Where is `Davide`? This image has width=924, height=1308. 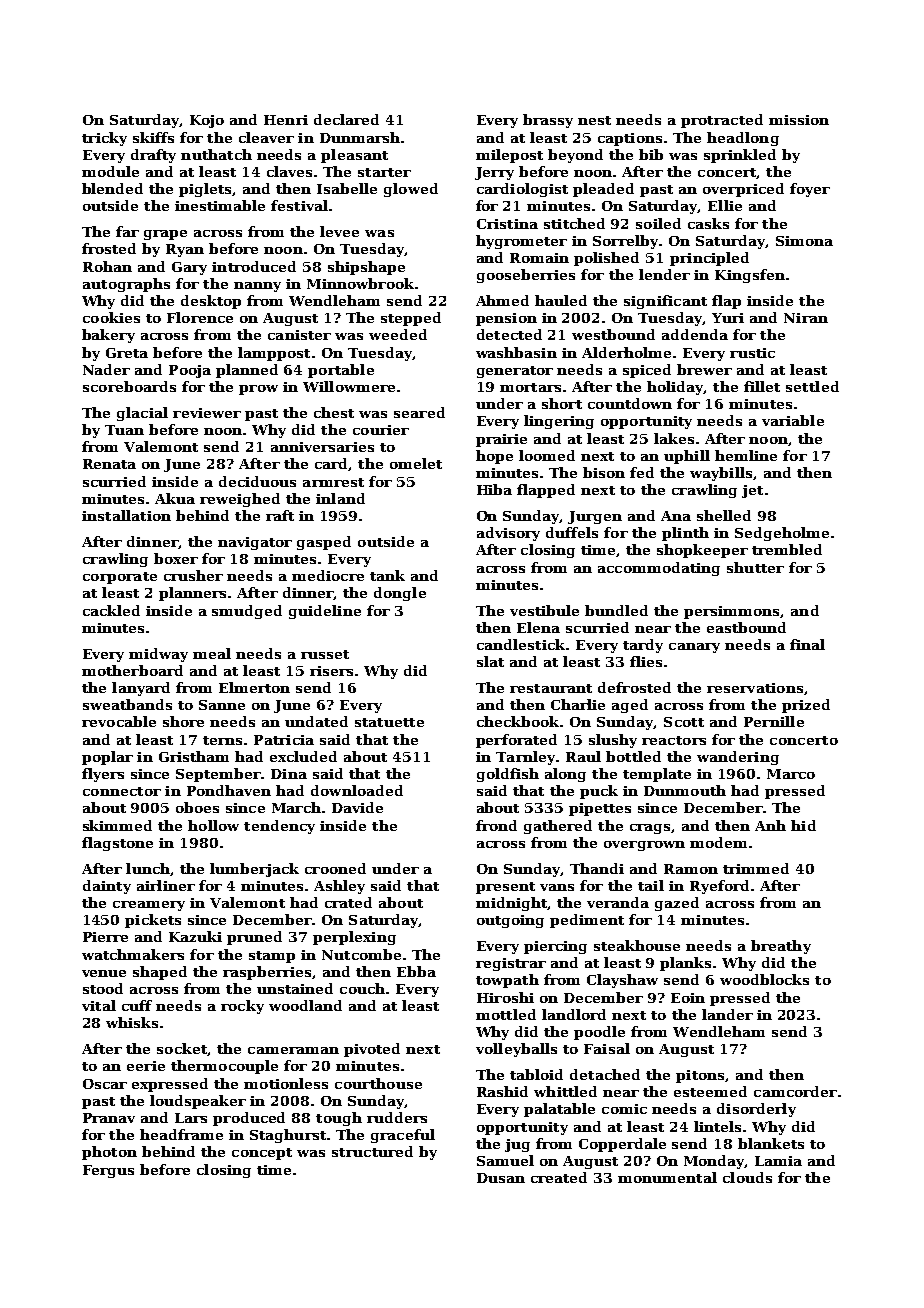
Davide is located at coordinates (357, 807).
